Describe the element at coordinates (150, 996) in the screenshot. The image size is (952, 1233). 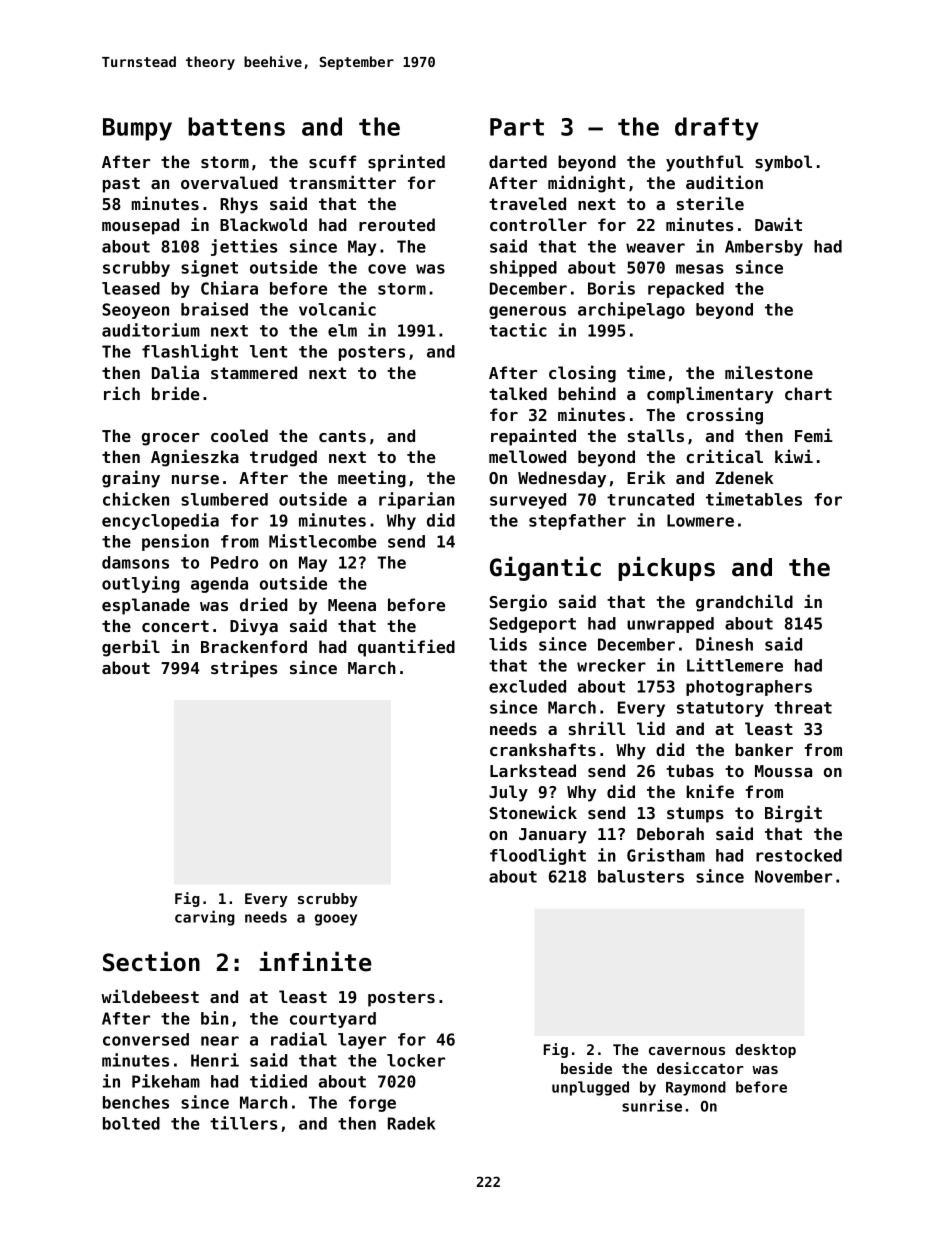
I see `wildebeest` at that location.
